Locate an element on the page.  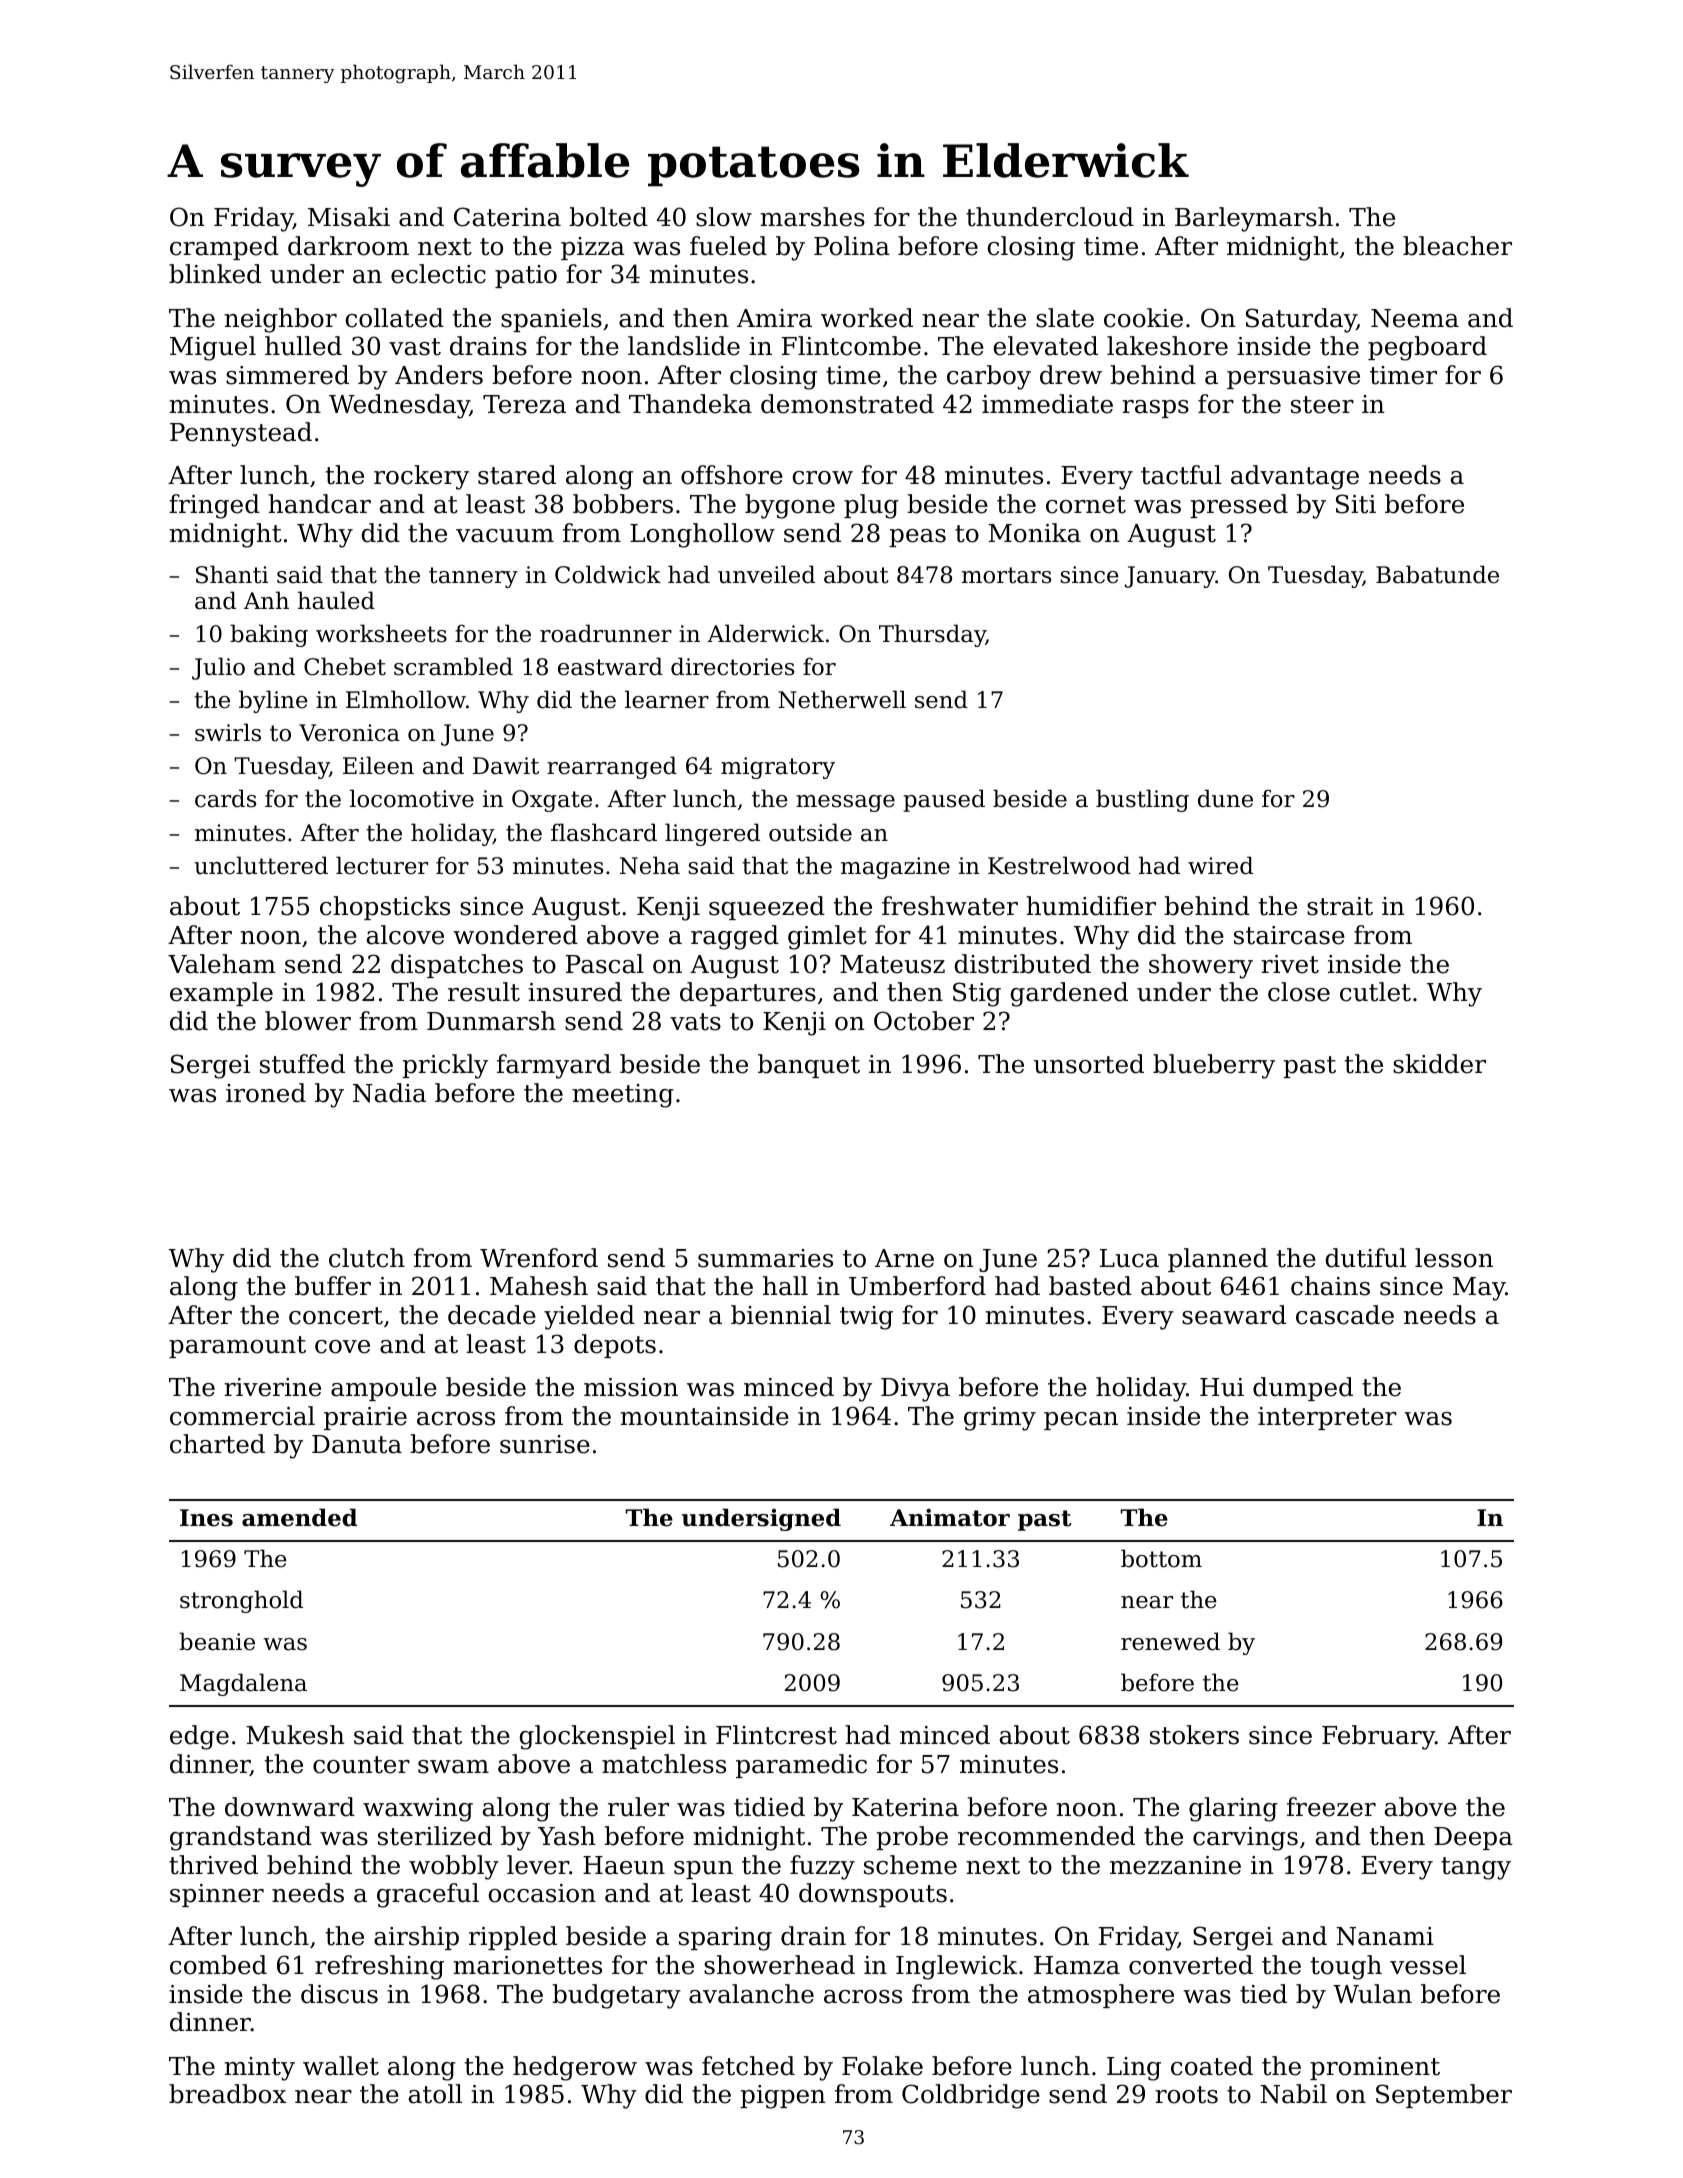
Babatunde is located at coordinates (1437, 574).
